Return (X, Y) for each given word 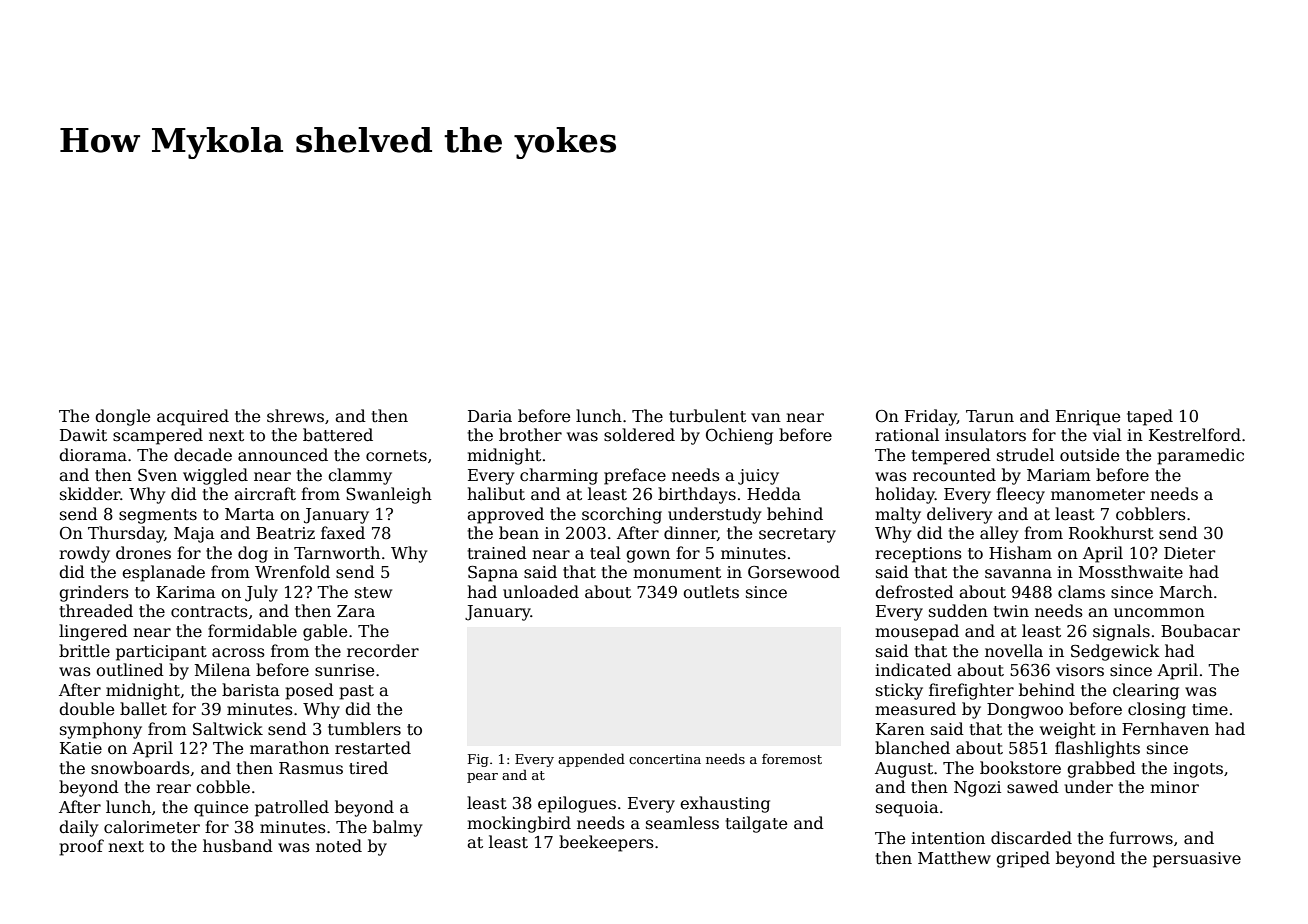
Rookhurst (1111, 532)
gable (325, 632)
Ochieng (739, 436)
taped (1150, 417)
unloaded (541, 592)
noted (339, 845)
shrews (295, 416)
